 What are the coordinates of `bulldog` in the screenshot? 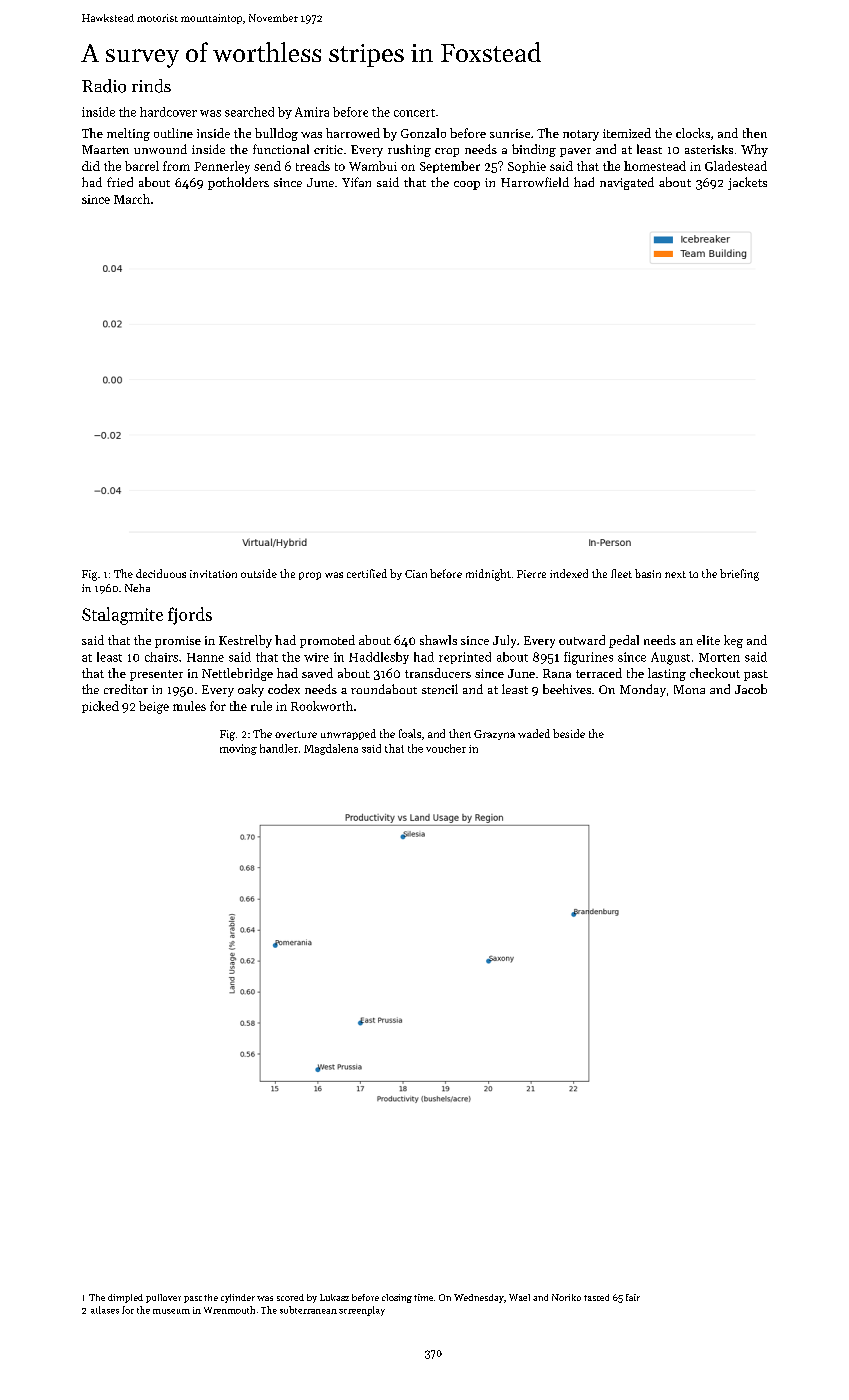 It's located at (276, 134).
